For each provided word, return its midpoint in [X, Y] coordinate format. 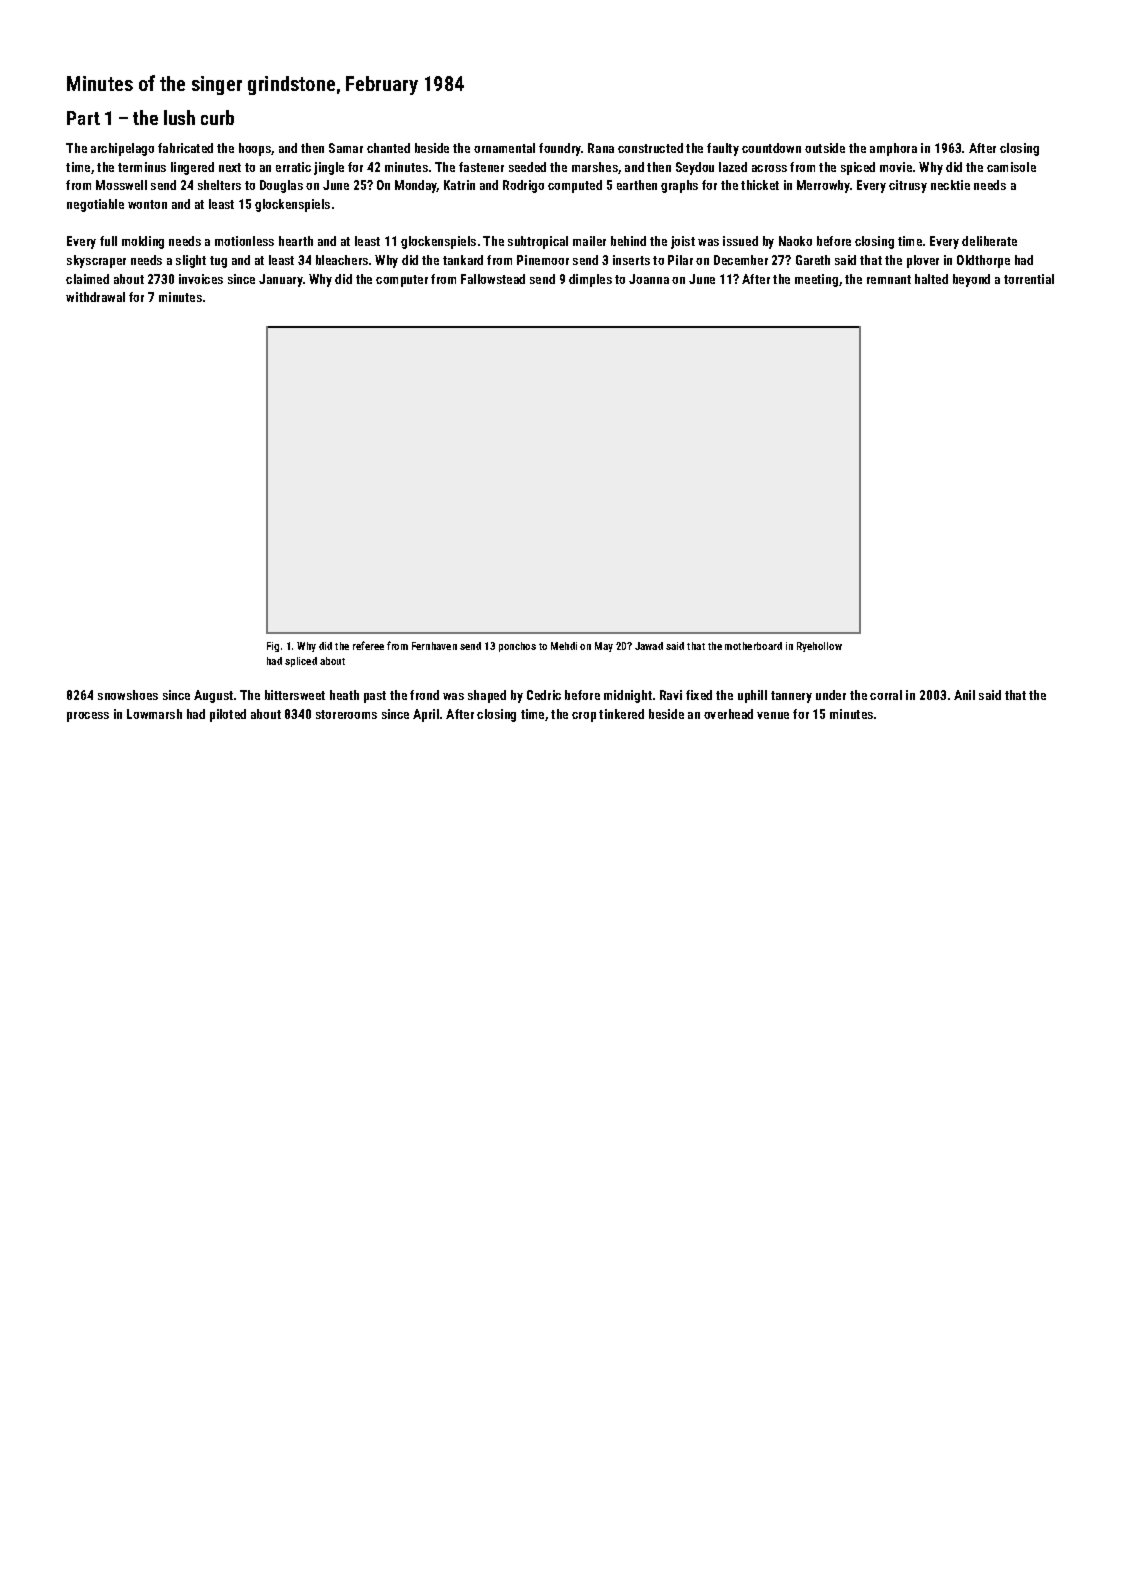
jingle [329, 168]
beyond [971, 280]
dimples [590, 280]
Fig [273, 647]
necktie [950, 185]
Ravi [671, 695]
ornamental [504, 148]
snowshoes [128, 695]
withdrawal [95, 297]
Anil [964, 695]
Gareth [813, 260]
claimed [87, 279]
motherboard [753, 646]
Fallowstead [493, 279]
